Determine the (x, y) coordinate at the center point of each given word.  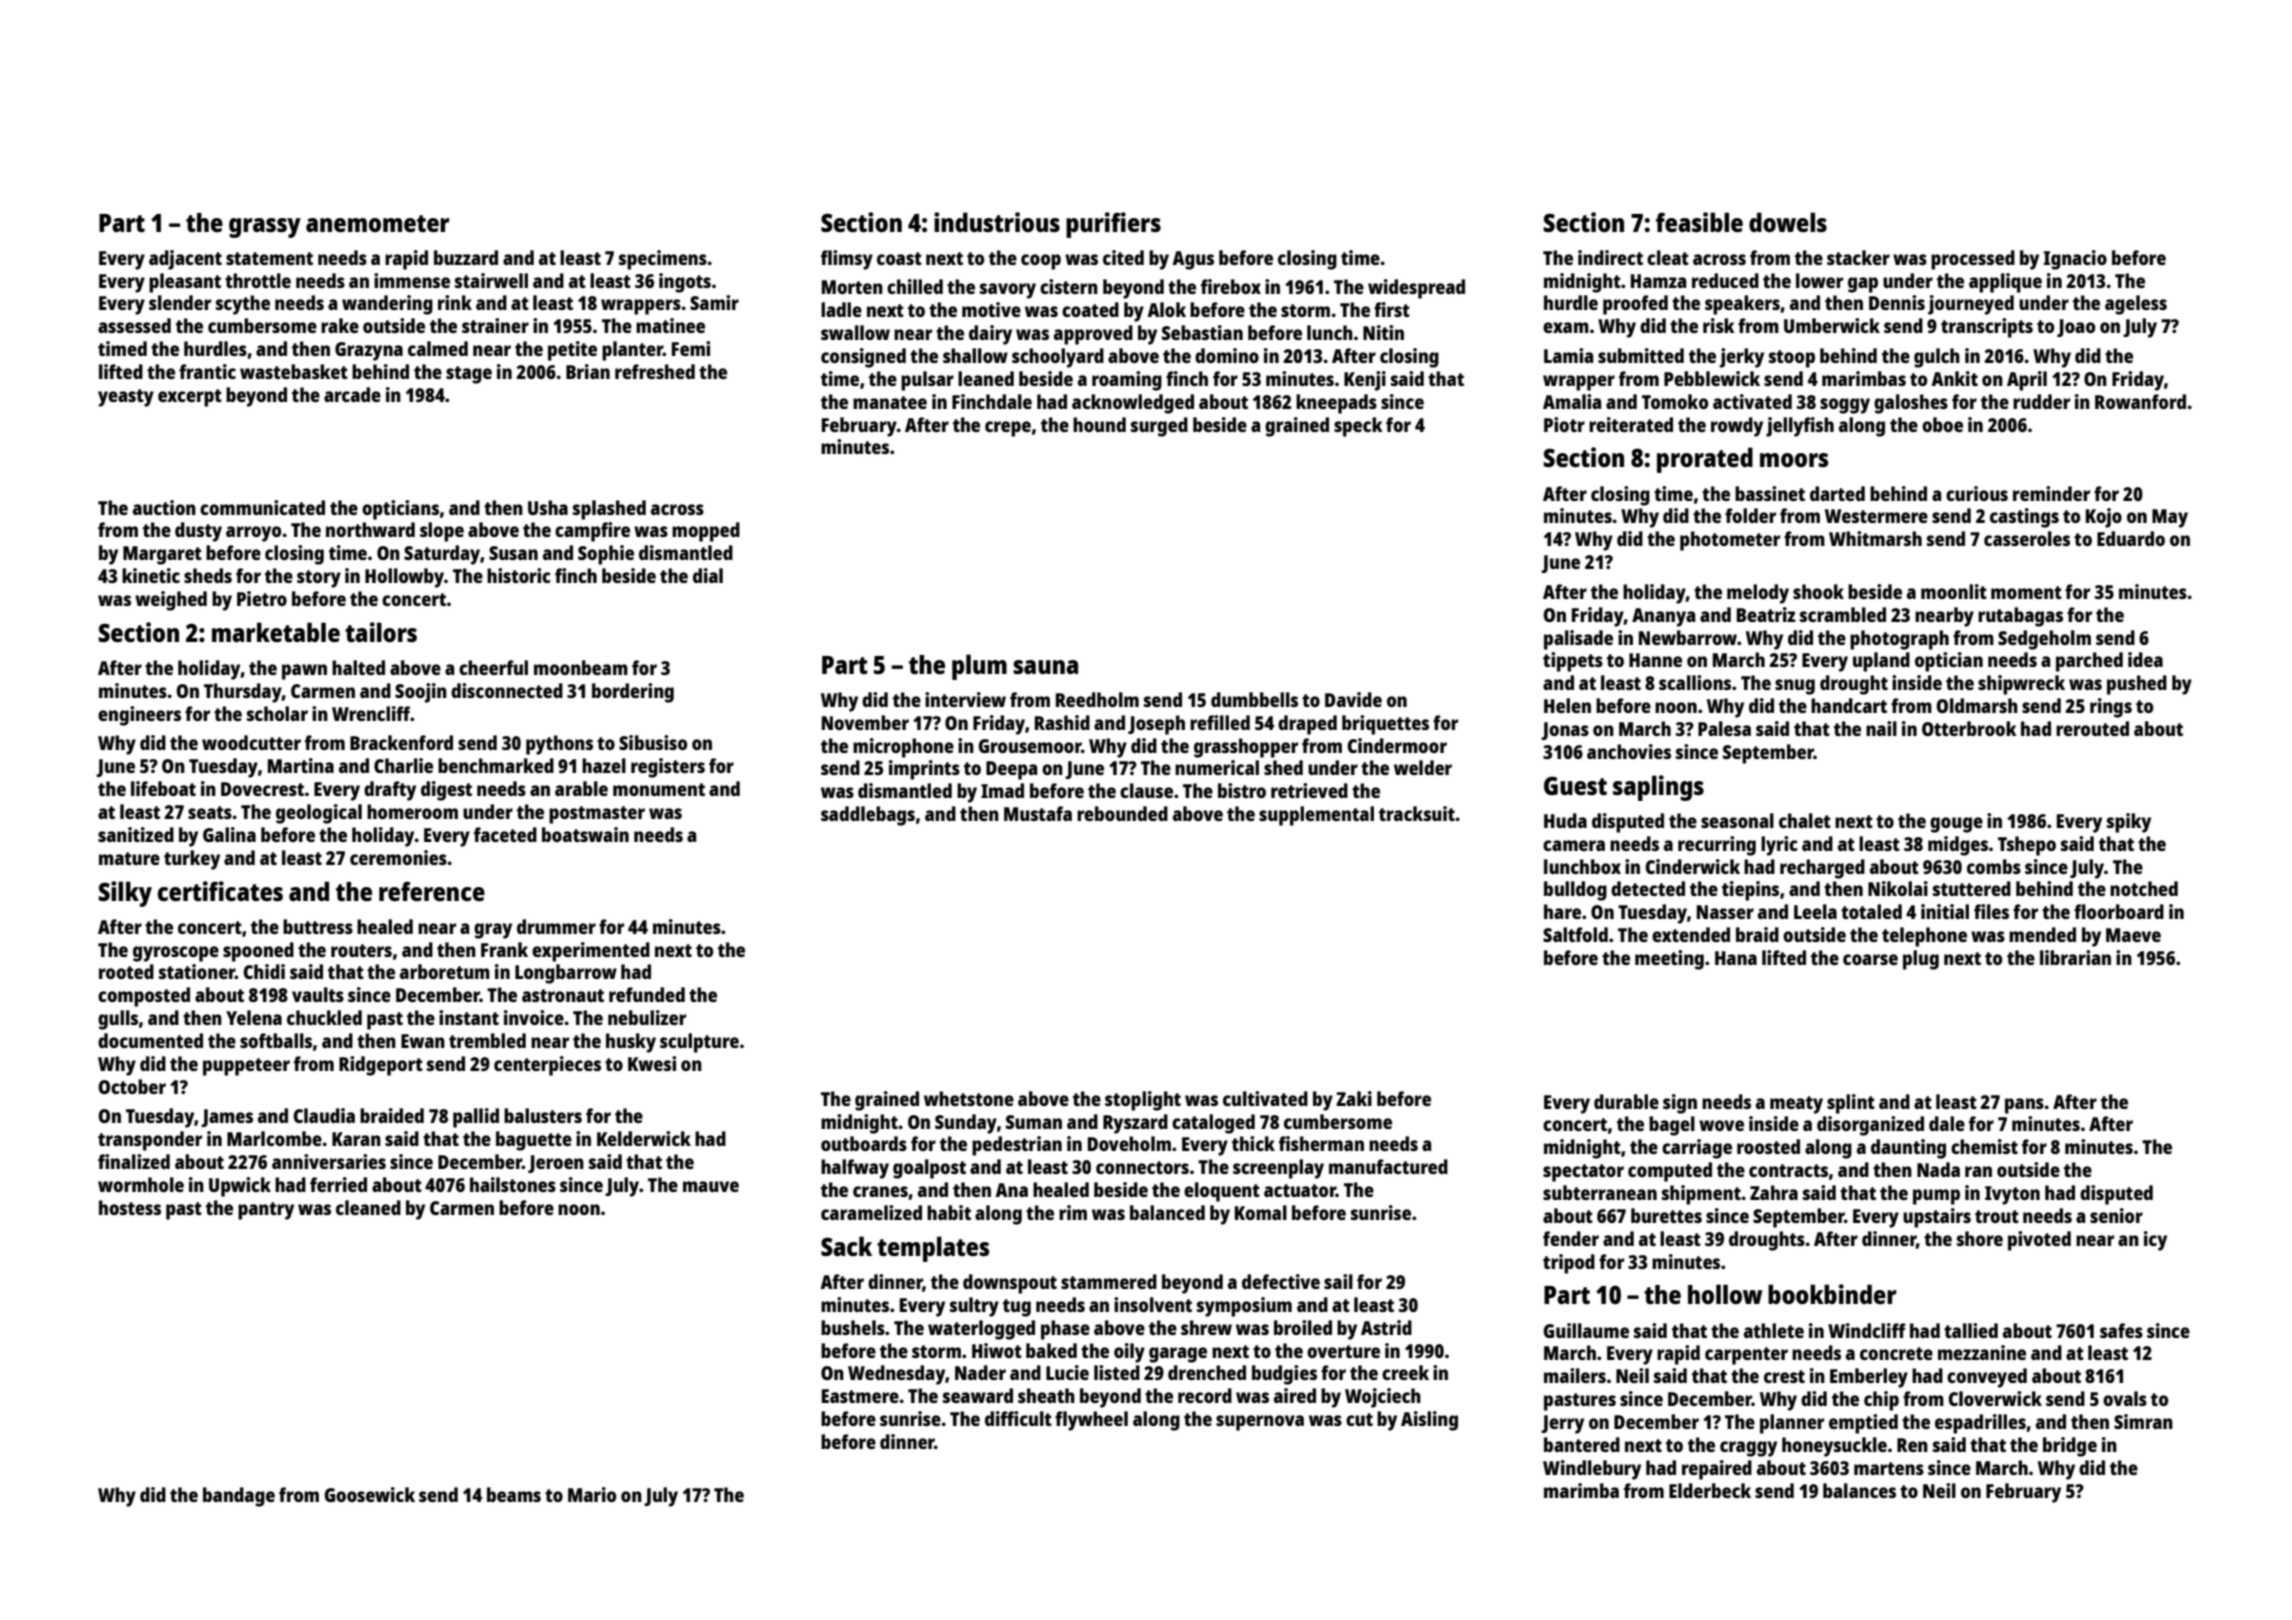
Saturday (442, 555)
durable (1626, 1101)
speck (1358, 427)
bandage (239, 1497)
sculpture (699, 1043)
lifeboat (163, 788)
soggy (1845, 406)
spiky (2129, 823)
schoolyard (1058, 358)
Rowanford (2140, 401)
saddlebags (868, 816)
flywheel (1091, 1421)
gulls (118, 1020)
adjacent (185, 260)
